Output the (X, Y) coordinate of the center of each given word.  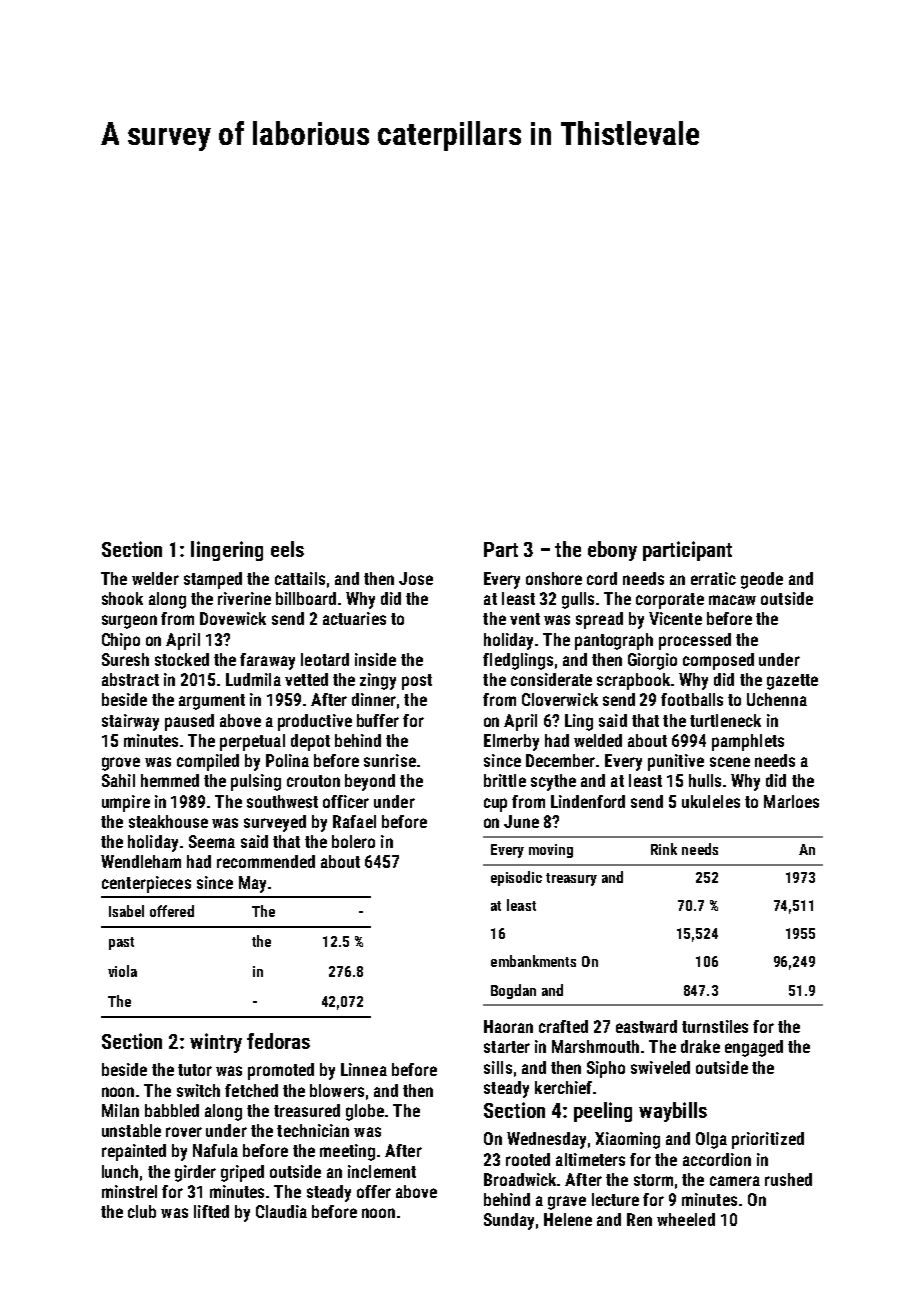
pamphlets (748, 742)
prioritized (768, 1140)
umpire (126, 803)
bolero (353, 841)
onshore (554, 578)
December (560, 760)
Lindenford (588, 801)
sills (498, 1067)
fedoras (278, 1041)
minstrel (129, 1191)
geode (762, 580)
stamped (213, 580)
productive (315, 722)
